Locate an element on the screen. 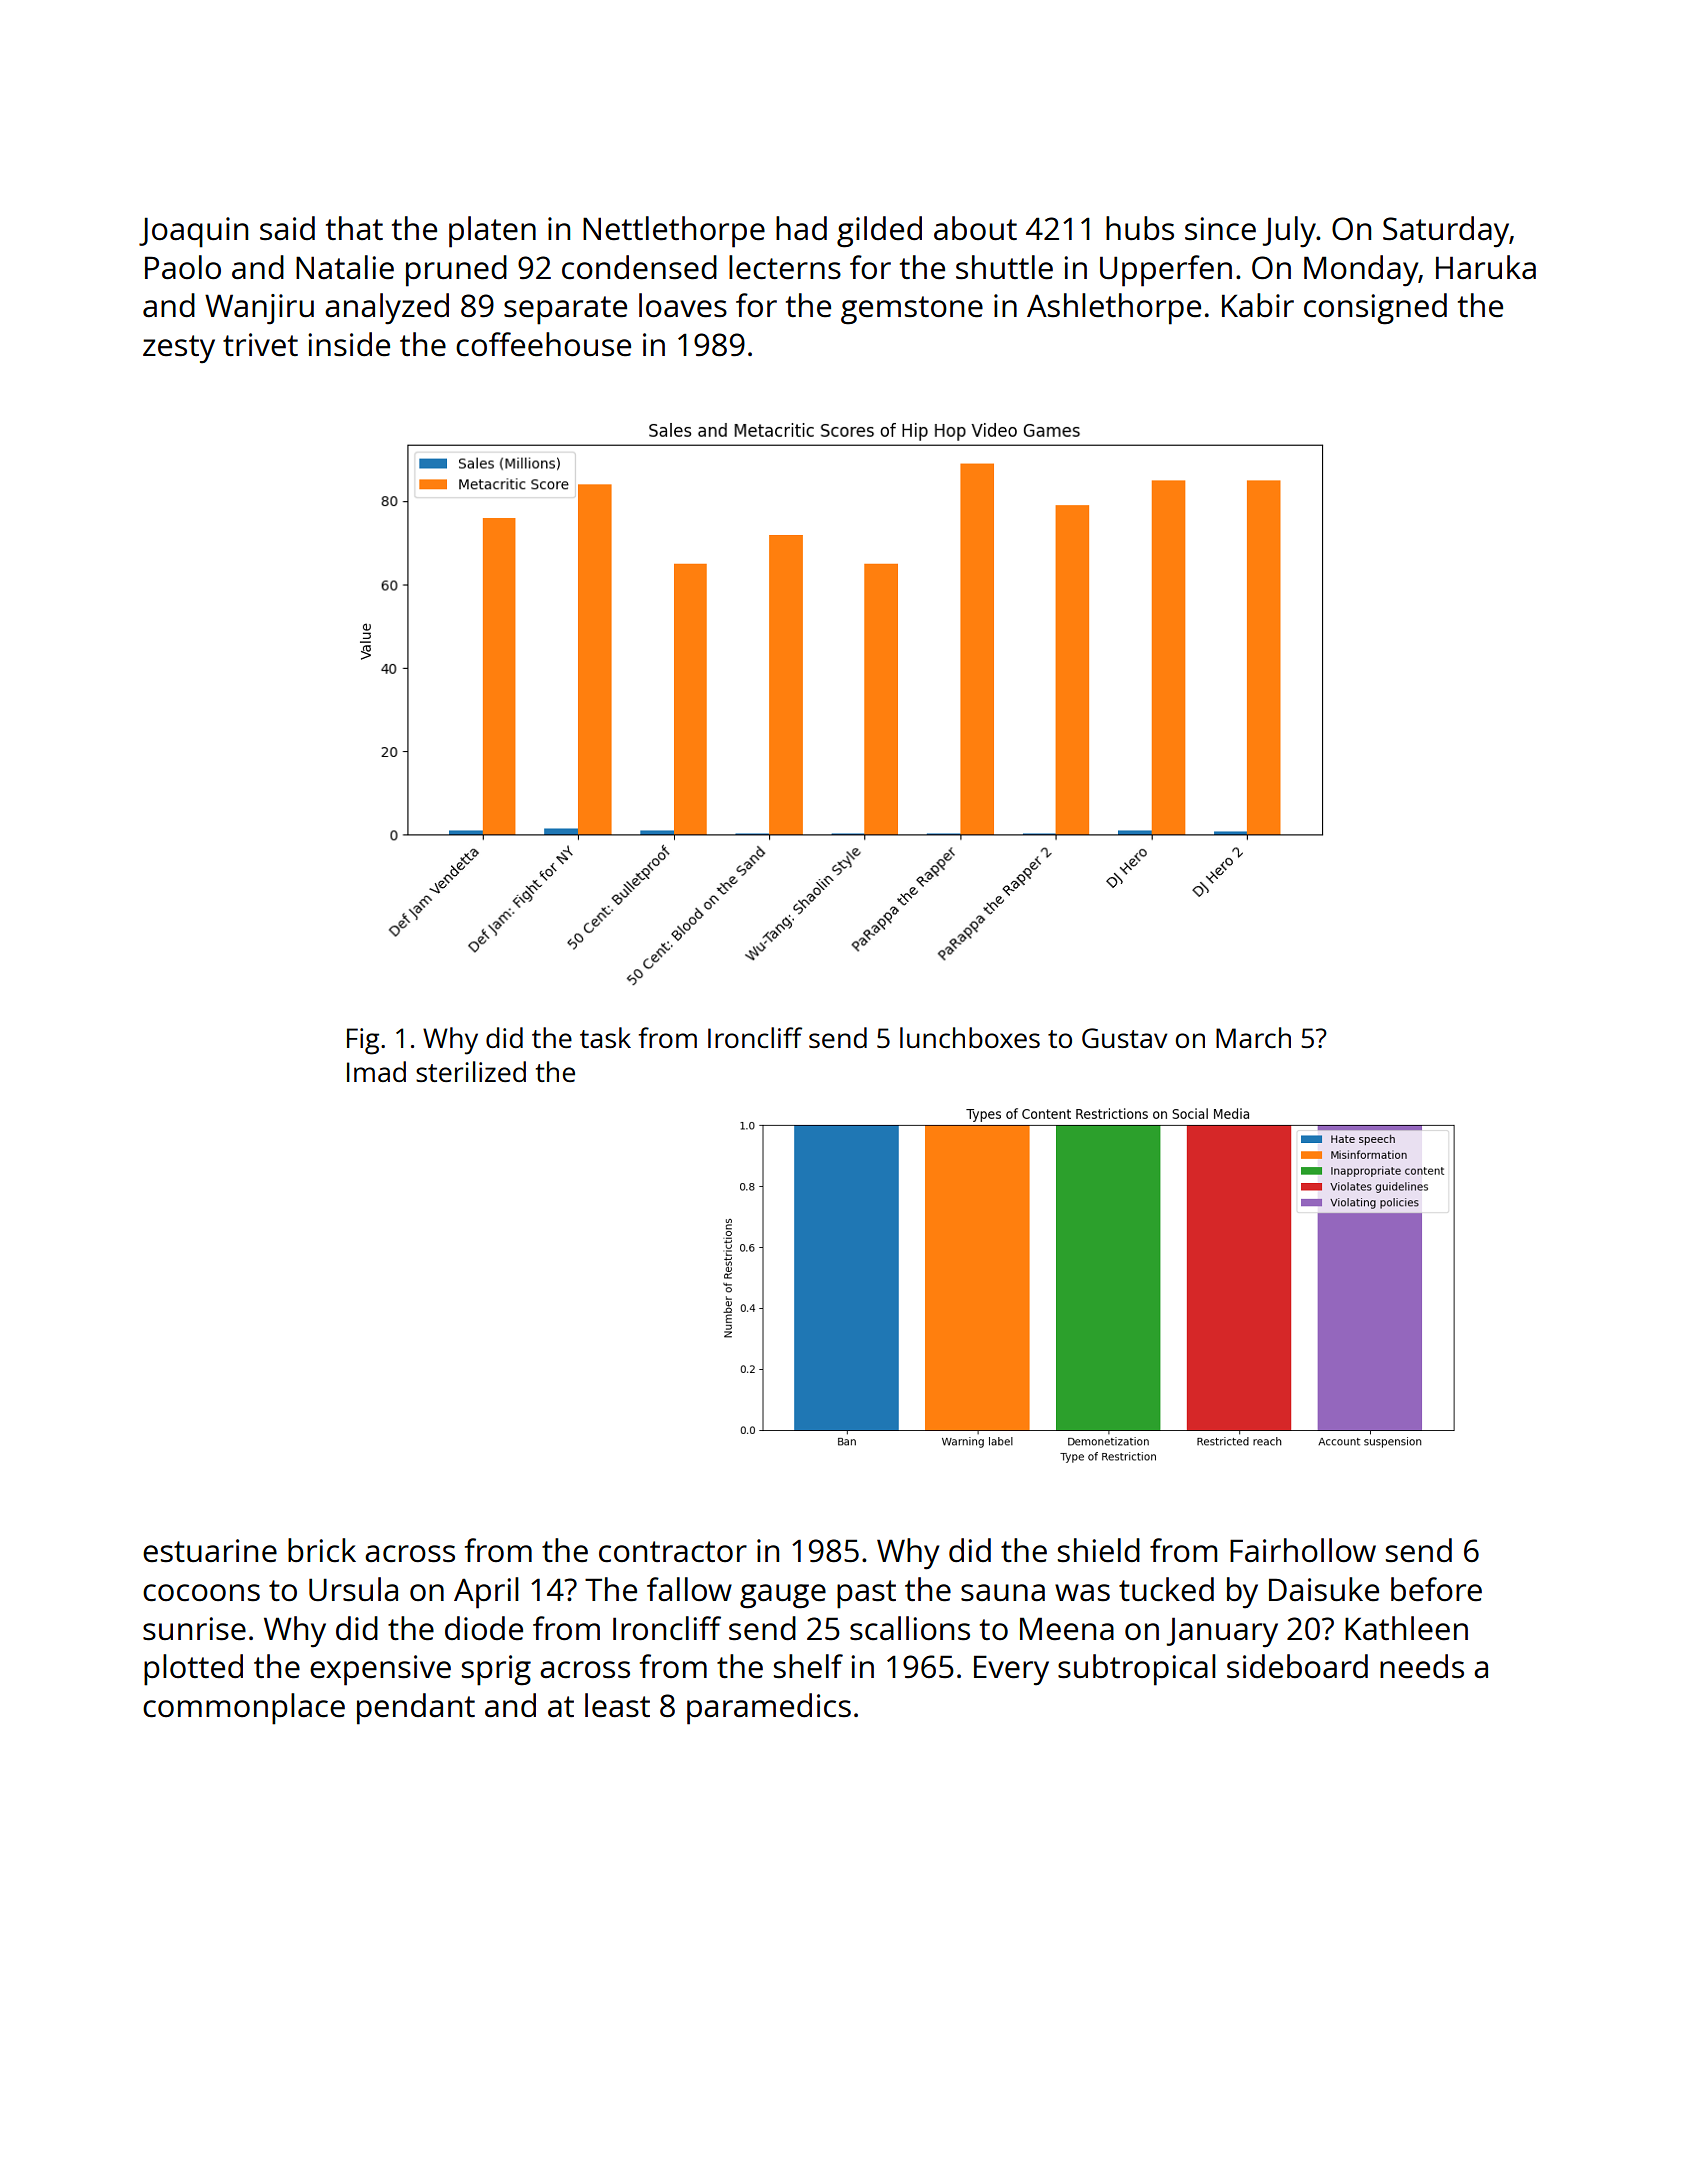  zesty is located at coordinates (179, 349).
